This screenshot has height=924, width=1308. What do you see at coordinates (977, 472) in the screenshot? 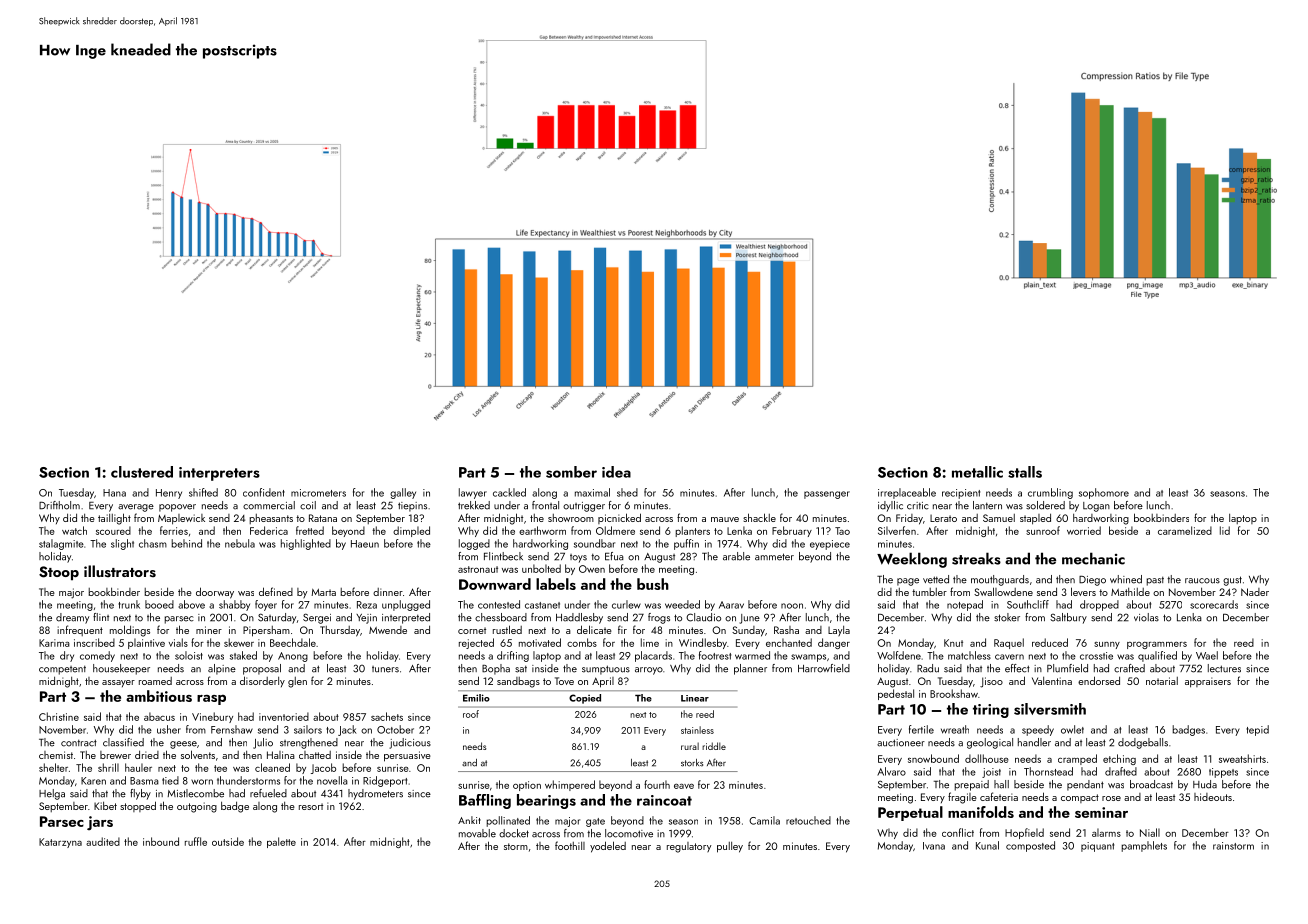
I see `metallic` at bounding box center [977, 472].
